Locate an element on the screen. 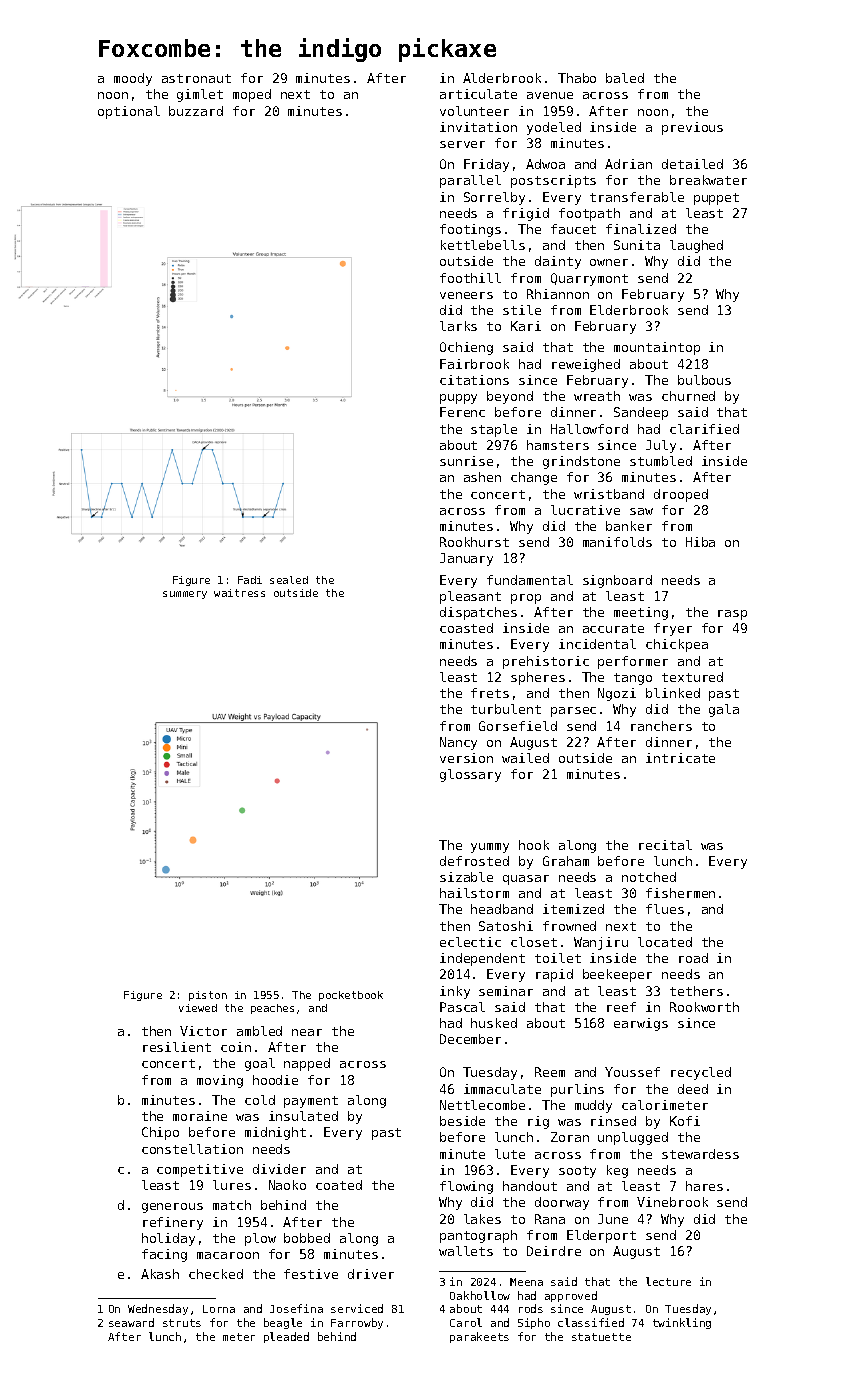  flues is located at coordinates (665, 909).
